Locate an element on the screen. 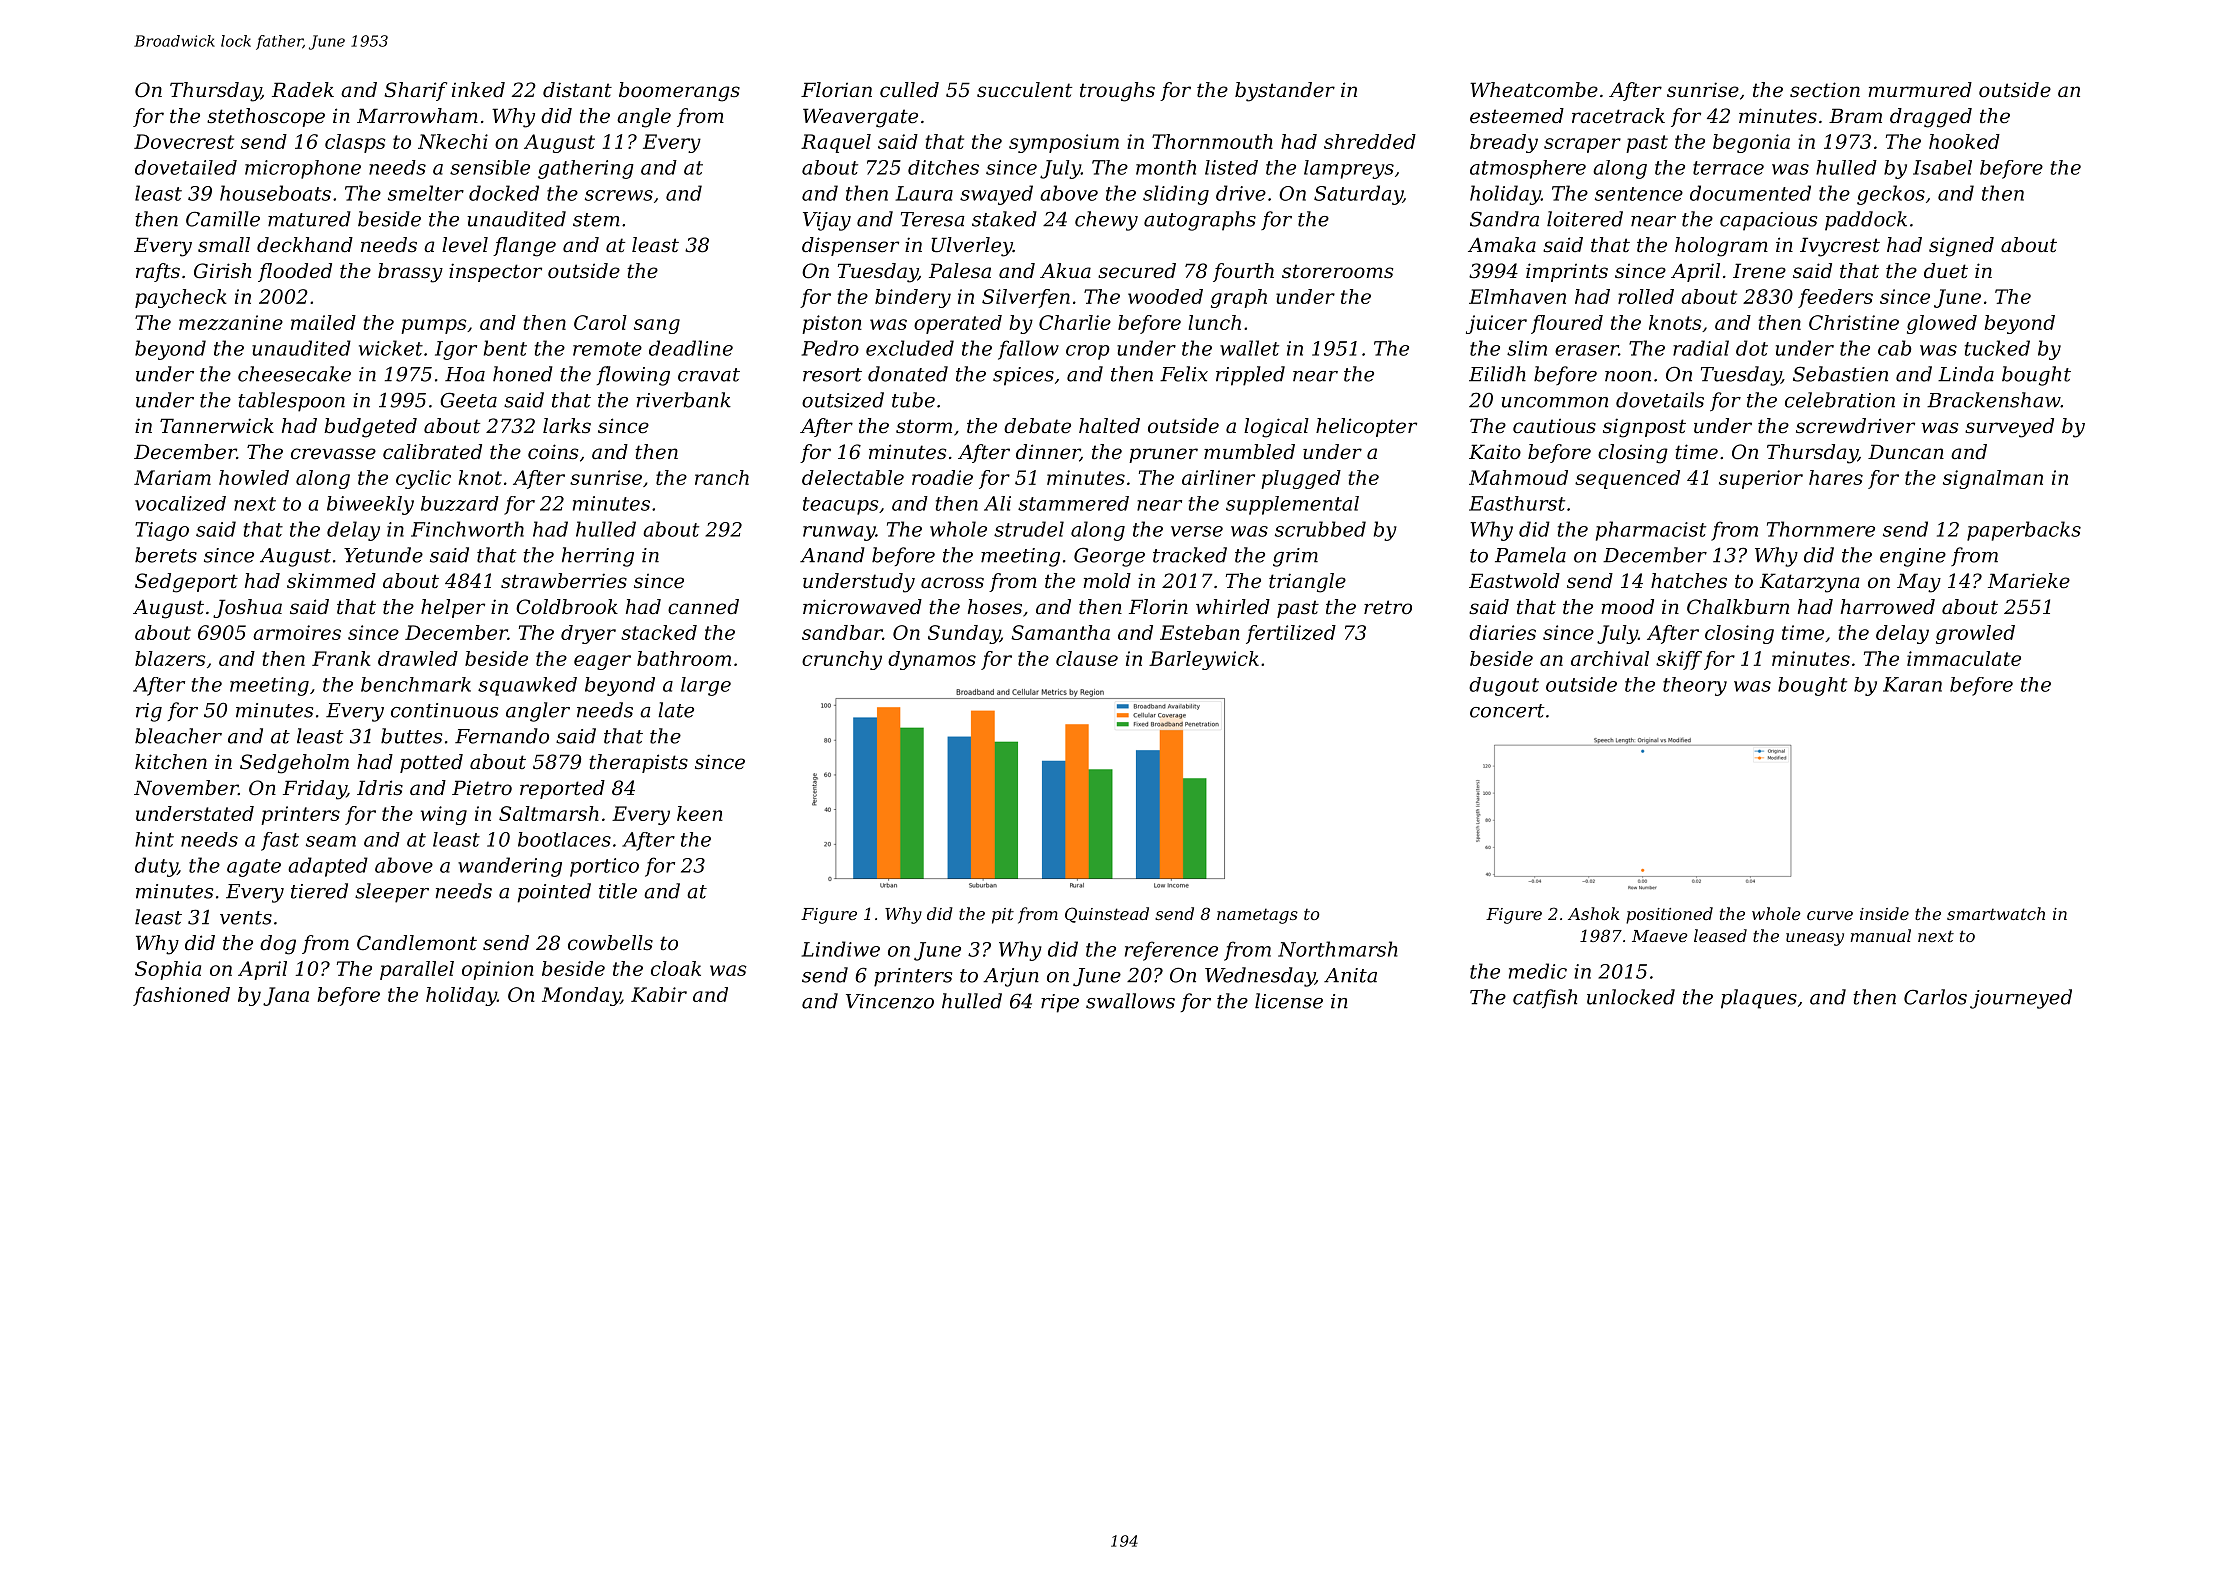 The height and width of the screenshot is (1570, 2220). Duncan is located at coordinates (1906, 452).
